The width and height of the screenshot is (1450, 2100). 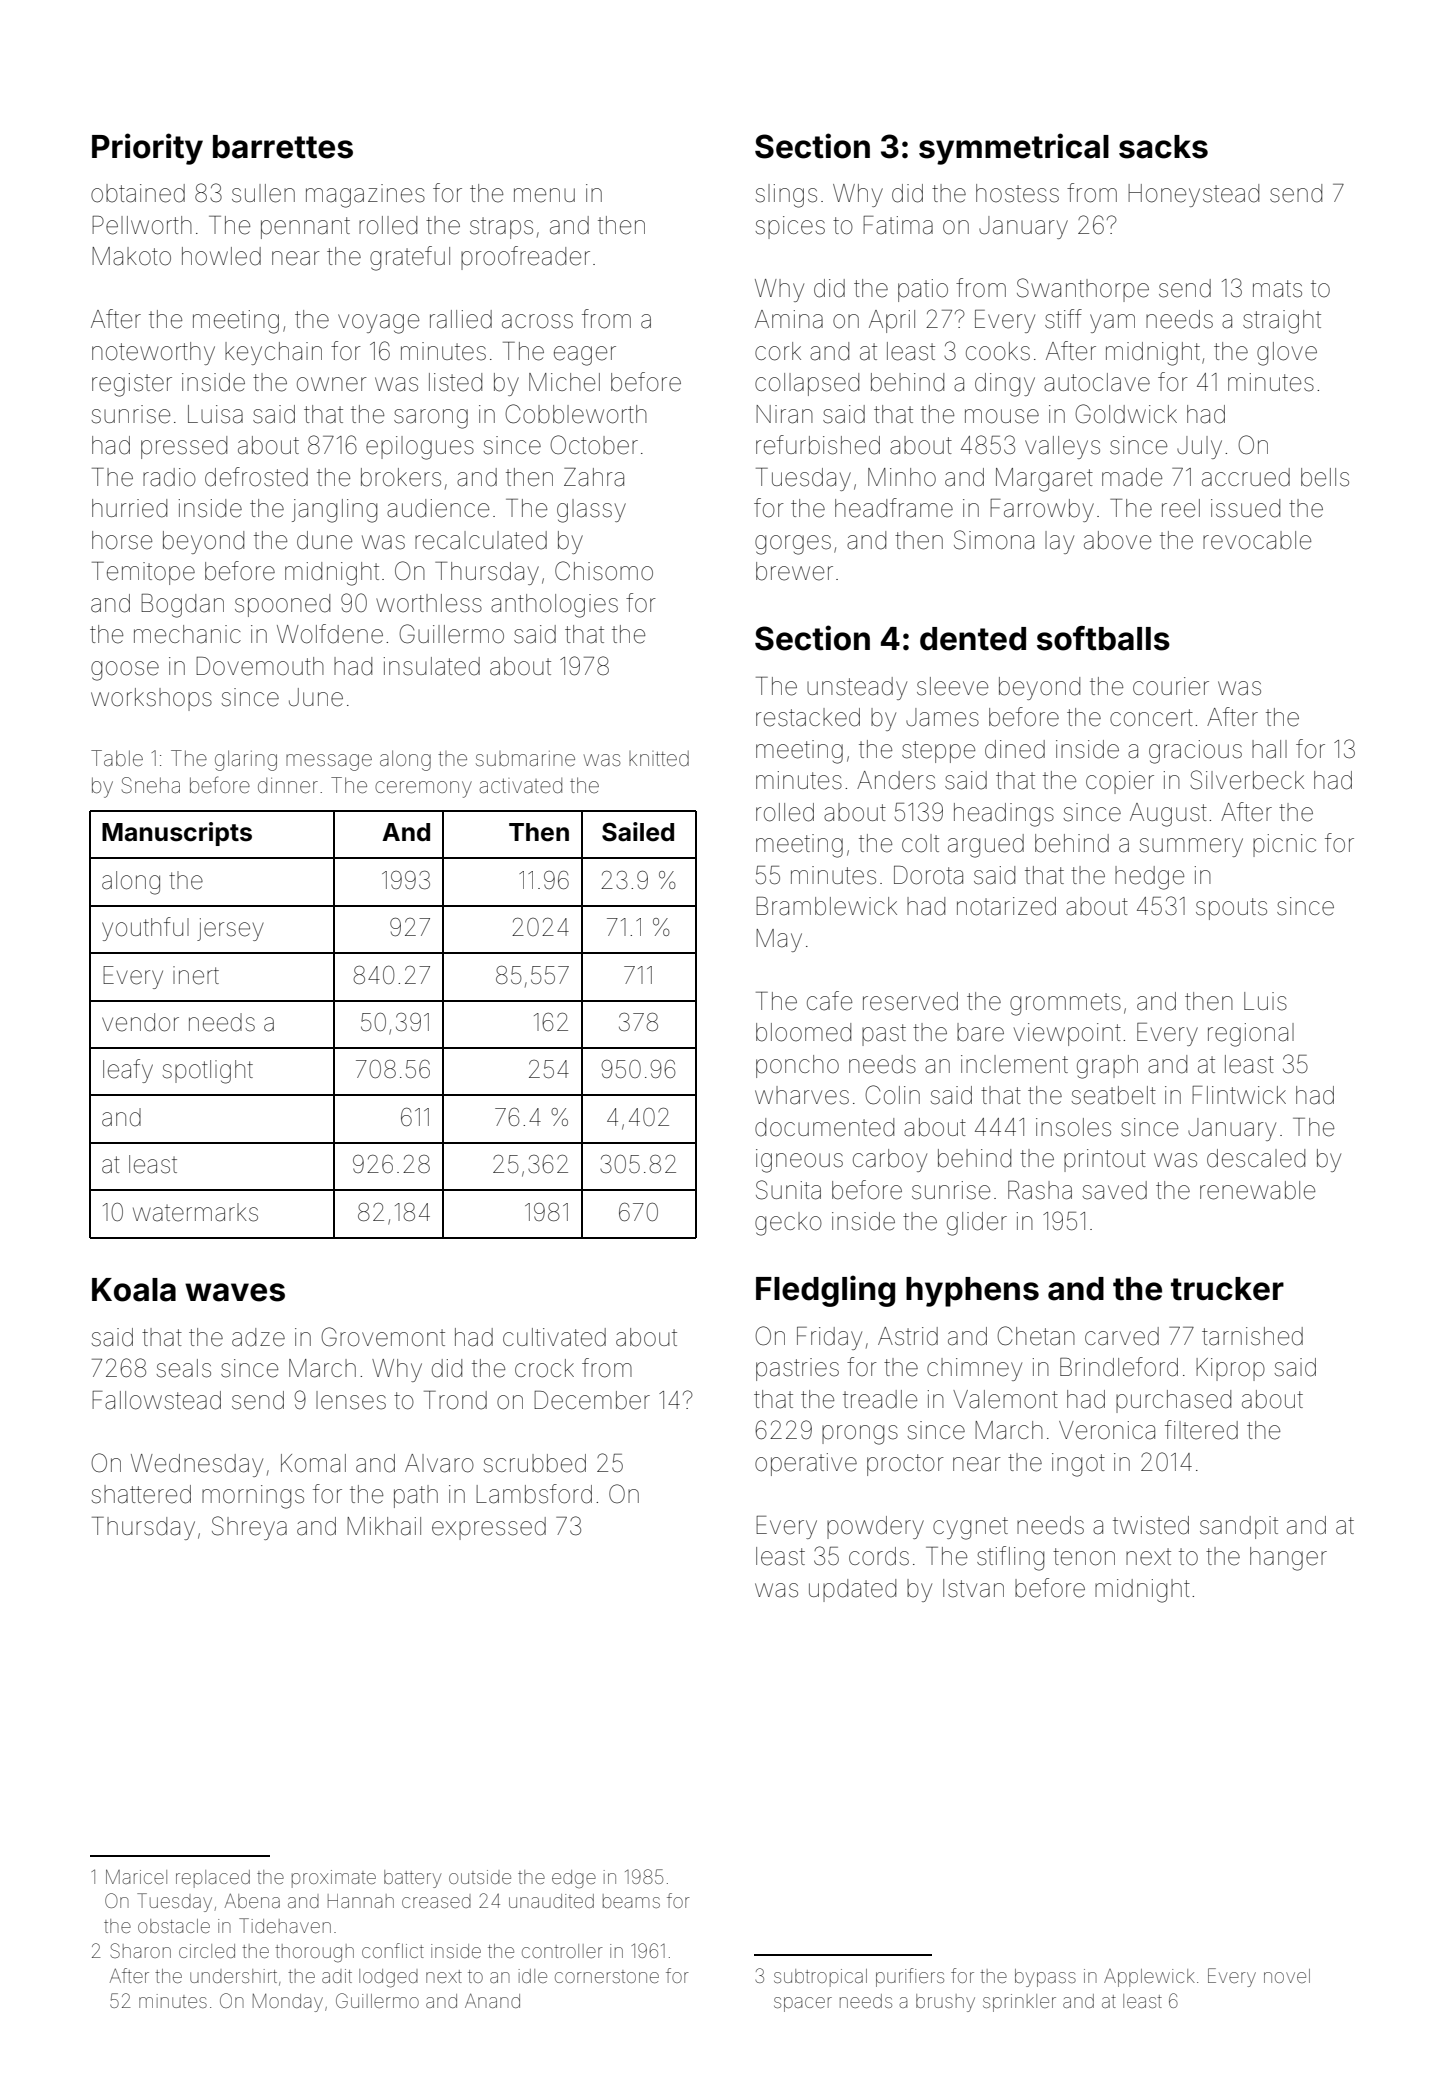 I want to click on thorough, so click(x=314, y=1953).
